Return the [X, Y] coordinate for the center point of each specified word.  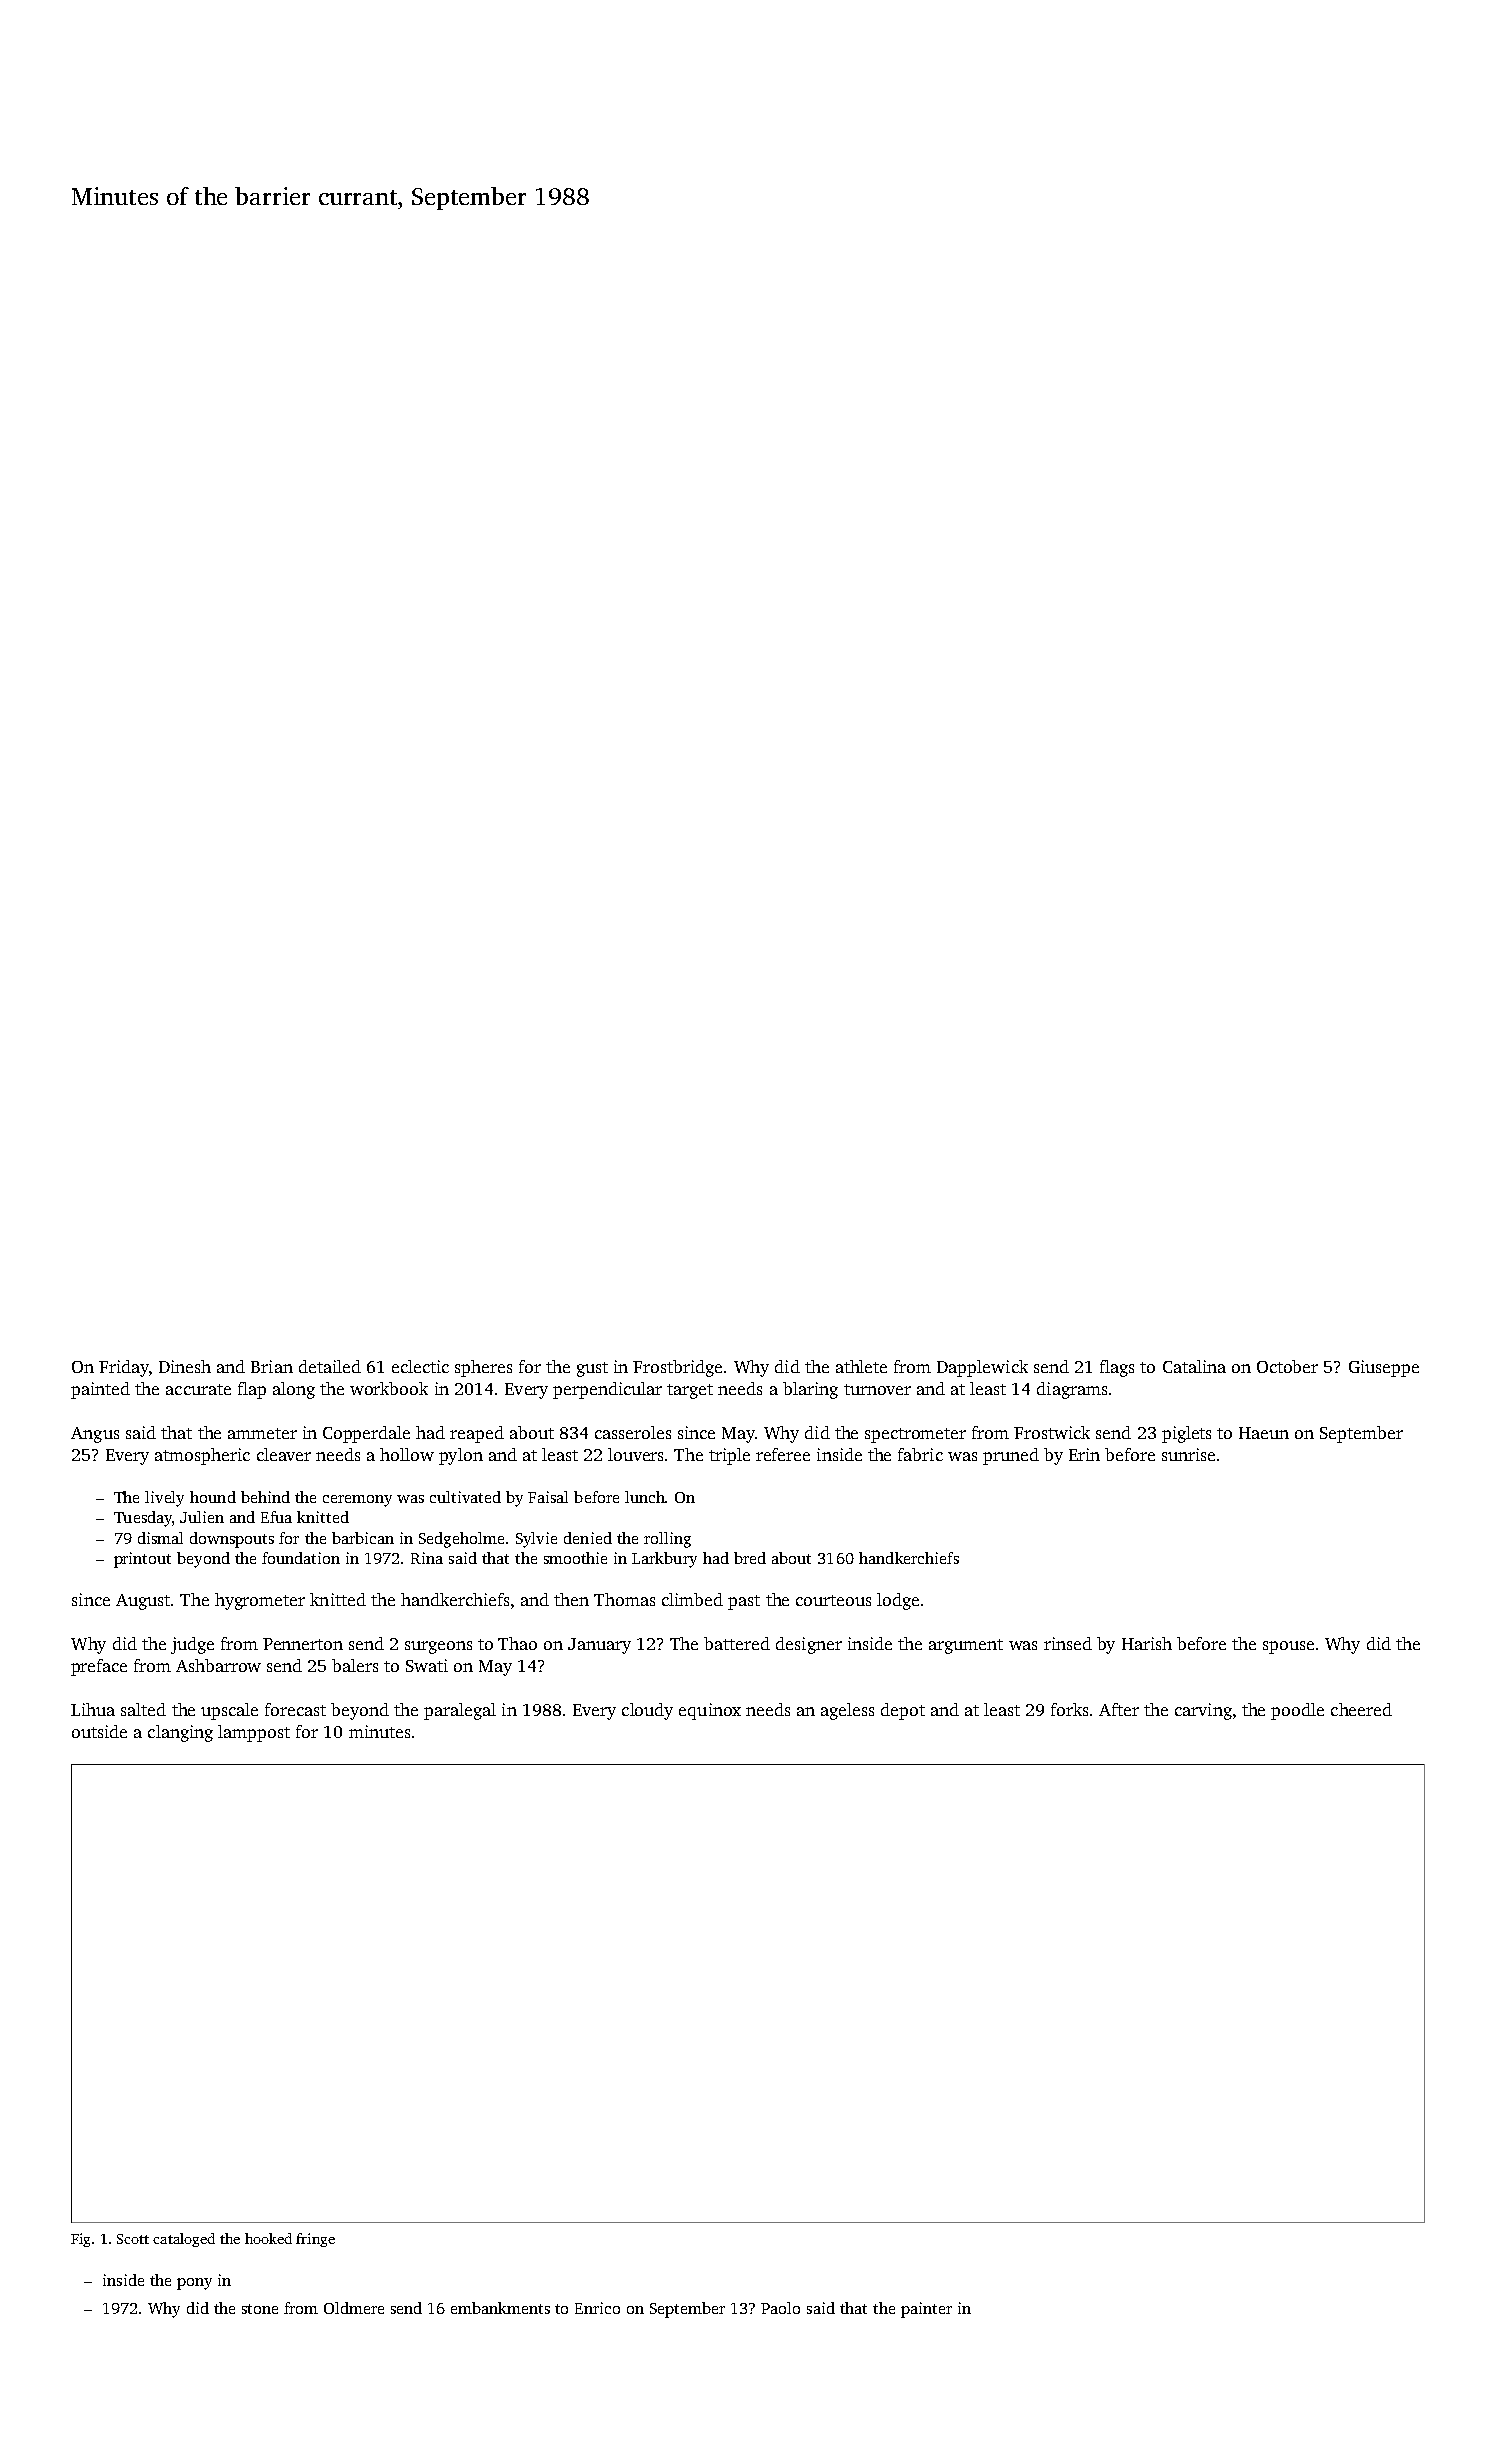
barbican [363, 1538]
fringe [315, 2240]
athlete [861, 1366]
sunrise [1188, 1454]
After [1119, 1709]
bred [750, 1558]
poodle [1297, 1711]
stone [260, 2309]
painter [926, 2310]
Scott [133, 2239]
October [1287, 1366]
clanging [180, 1733]
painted [100, 1390]
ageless [847, 1711]
